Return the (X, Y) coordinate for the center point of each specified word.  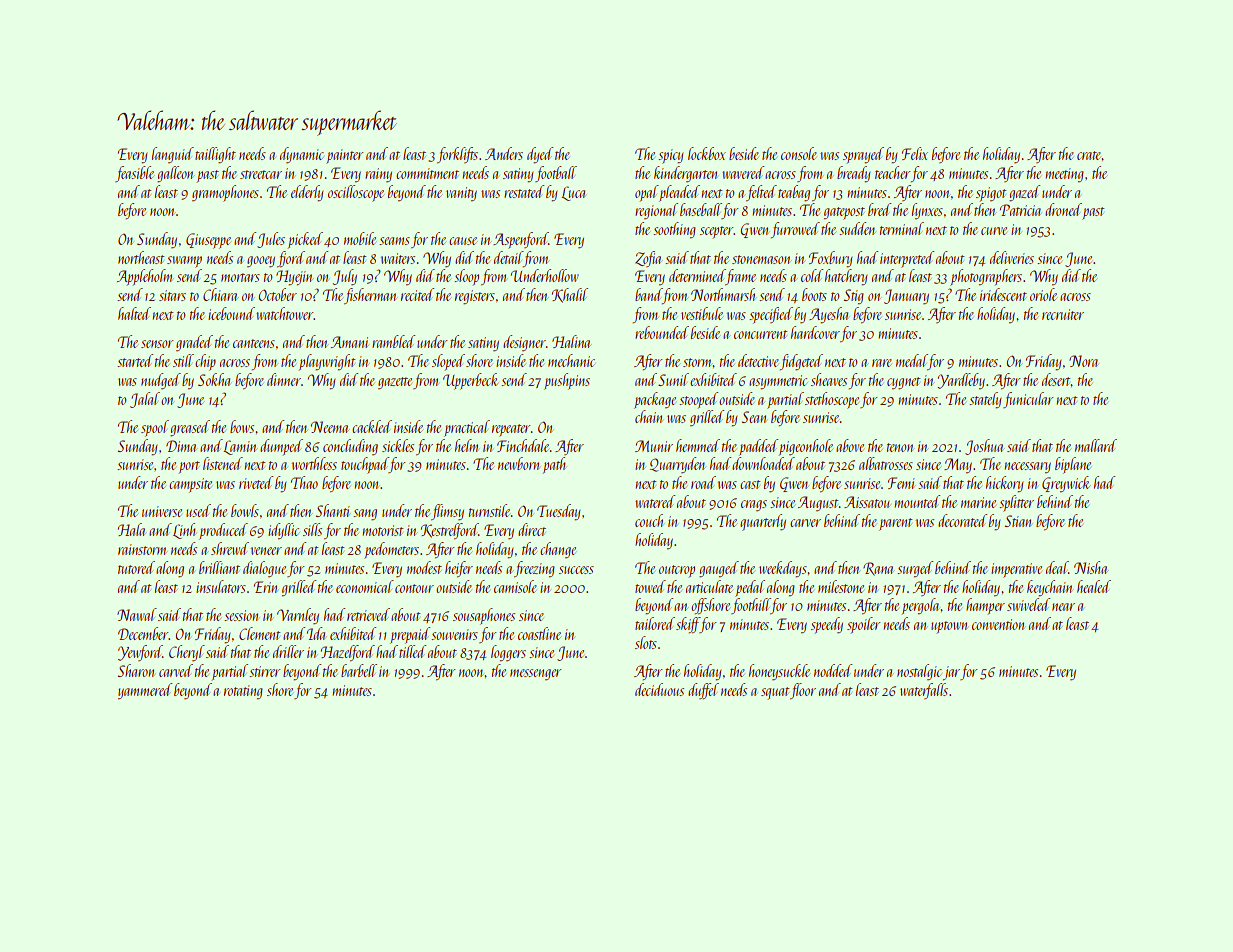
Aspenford (521, 240)
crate (1089, 155)
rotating (243, 692)
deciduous (659, 689)
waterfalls (924, 691)
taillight (215, 155)
